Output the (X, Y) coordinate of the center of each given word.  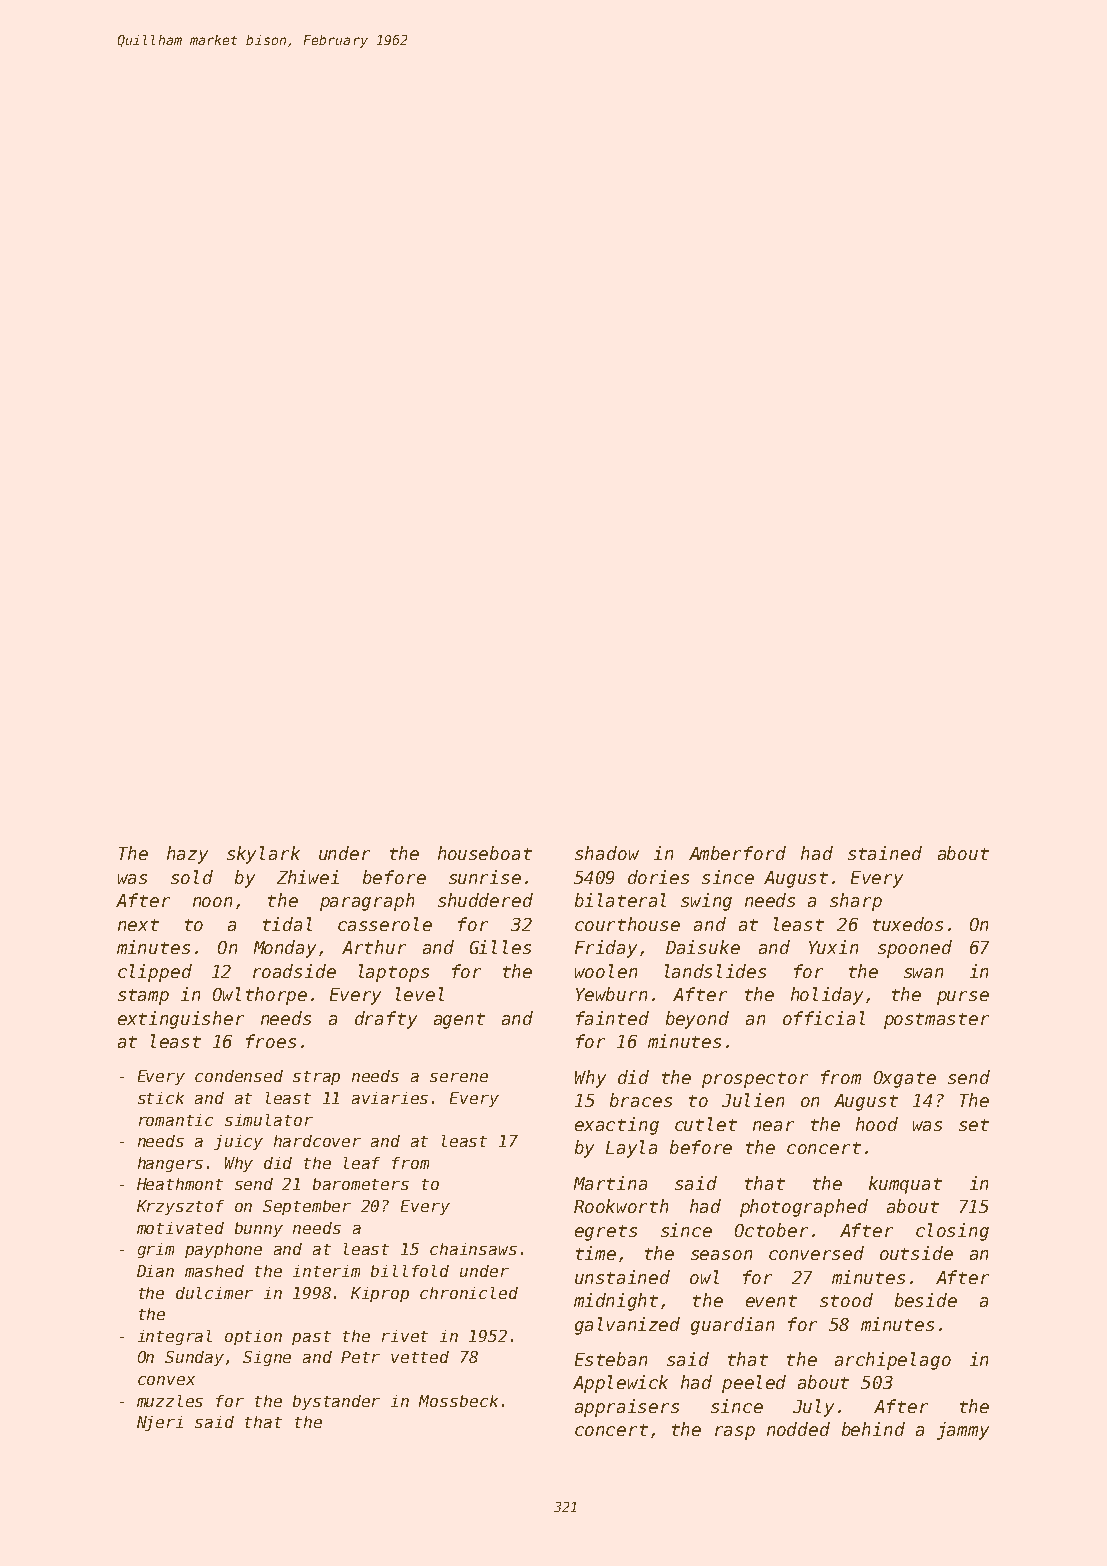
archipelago (893, 1361)
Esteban (611, 1359)
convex (166, 1380)
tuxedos (908, 924)
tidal (287, 924)
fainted (612, 1018)
